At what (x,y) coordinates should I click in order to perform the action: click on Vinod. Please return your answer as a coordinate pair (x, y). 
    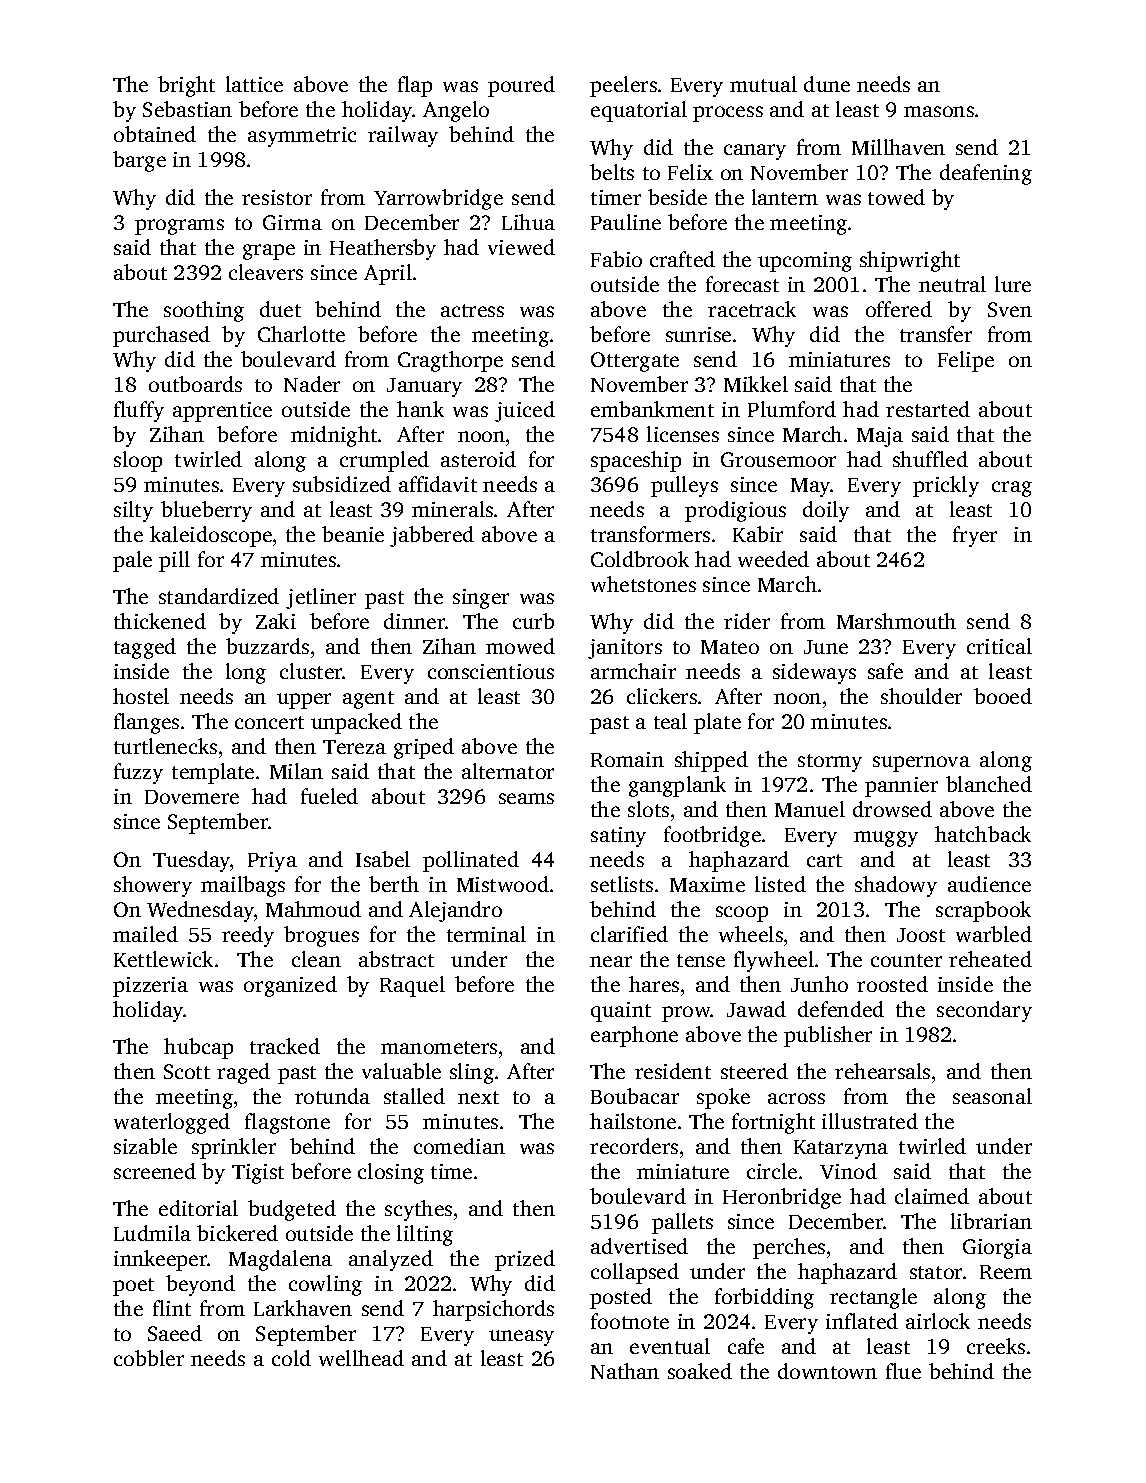
    Looking at the image, I should click on (848, 1171).
